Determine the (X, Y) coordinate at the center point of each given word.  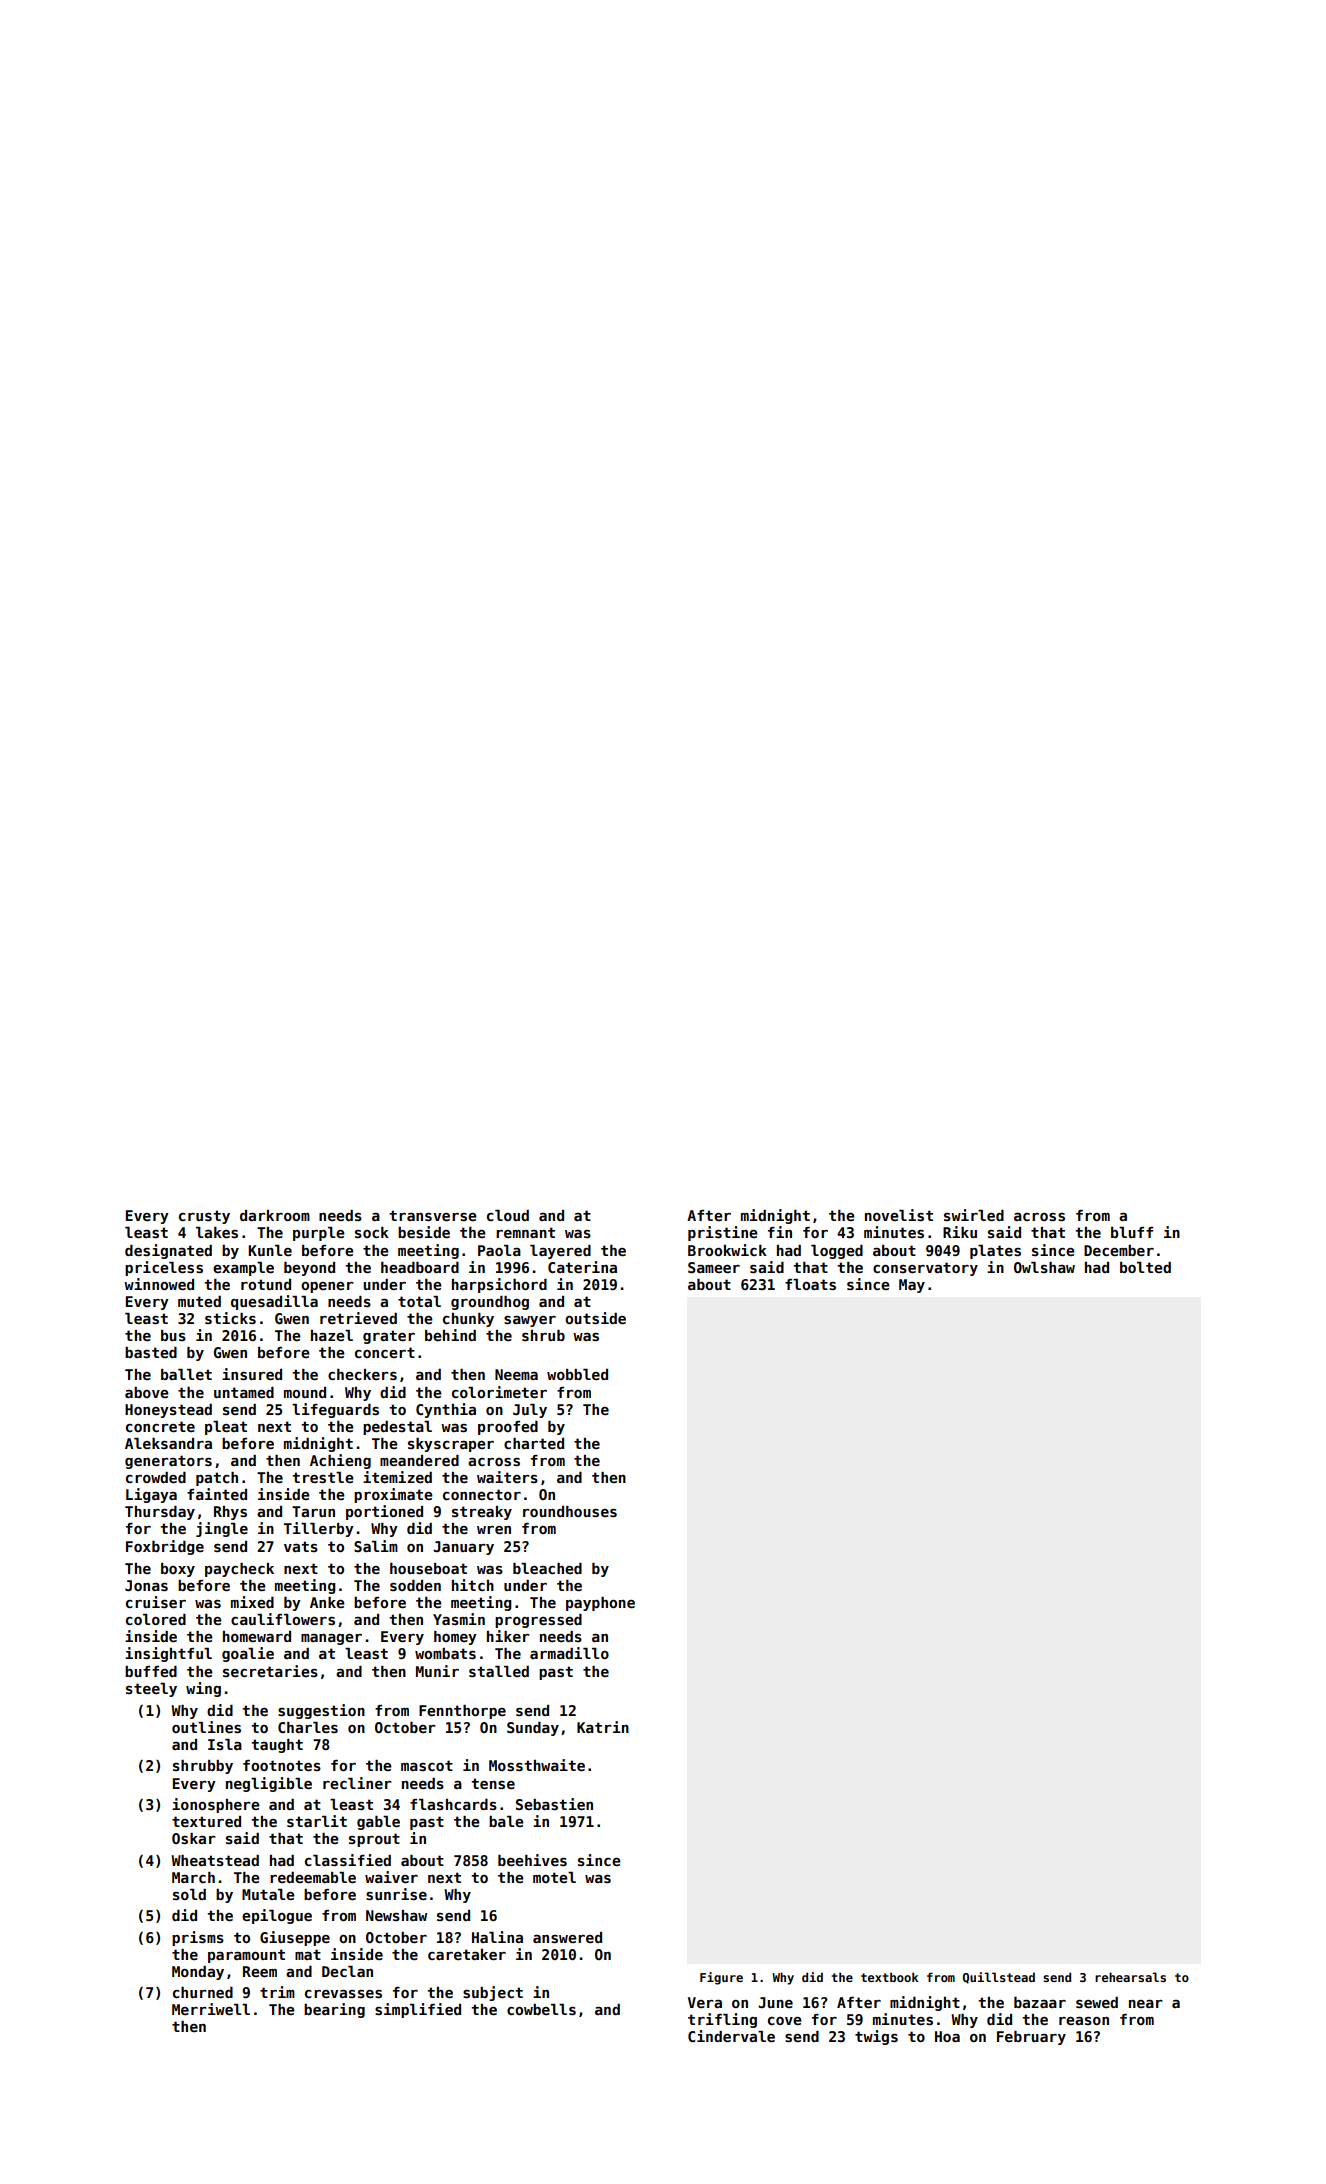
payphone (600, 1604)
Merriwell (211, 2009)
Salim (376, 1546)
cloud (508, 1215)
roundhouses (570, 1511)
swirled (974, 1215)
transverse (433, 1215)
